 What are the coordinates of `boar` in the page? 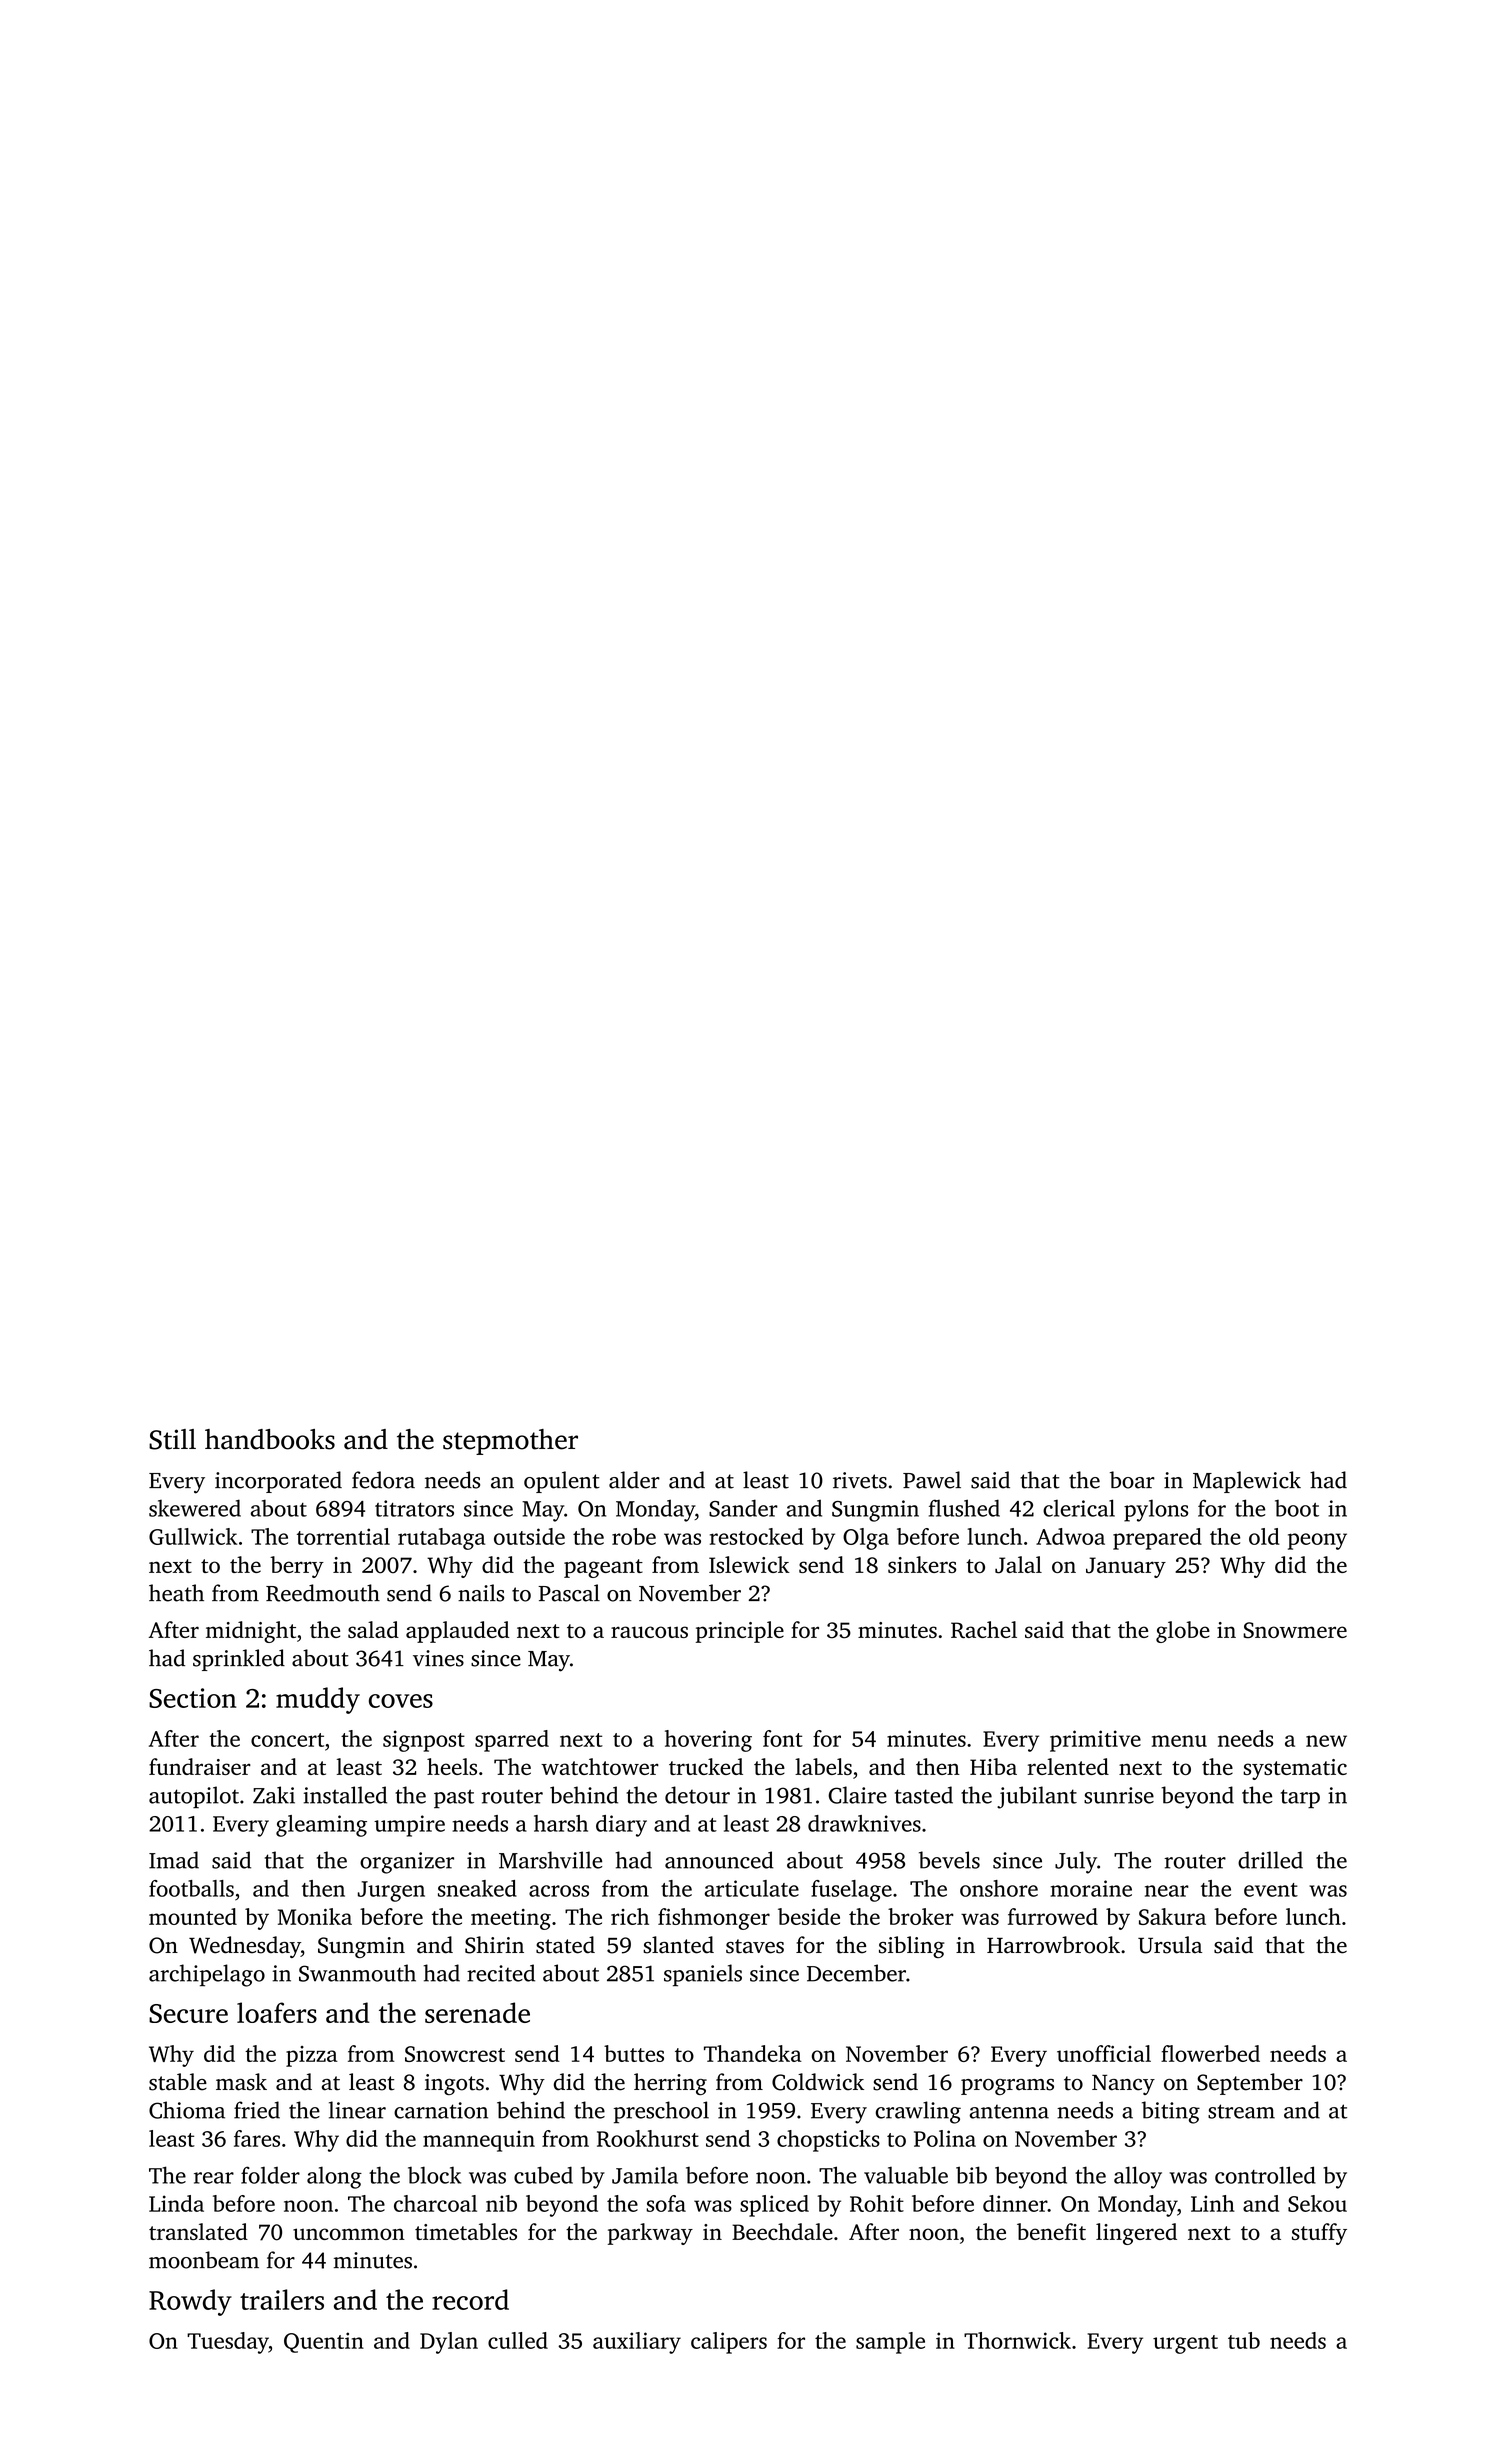 It's located at (1132, 1480).
